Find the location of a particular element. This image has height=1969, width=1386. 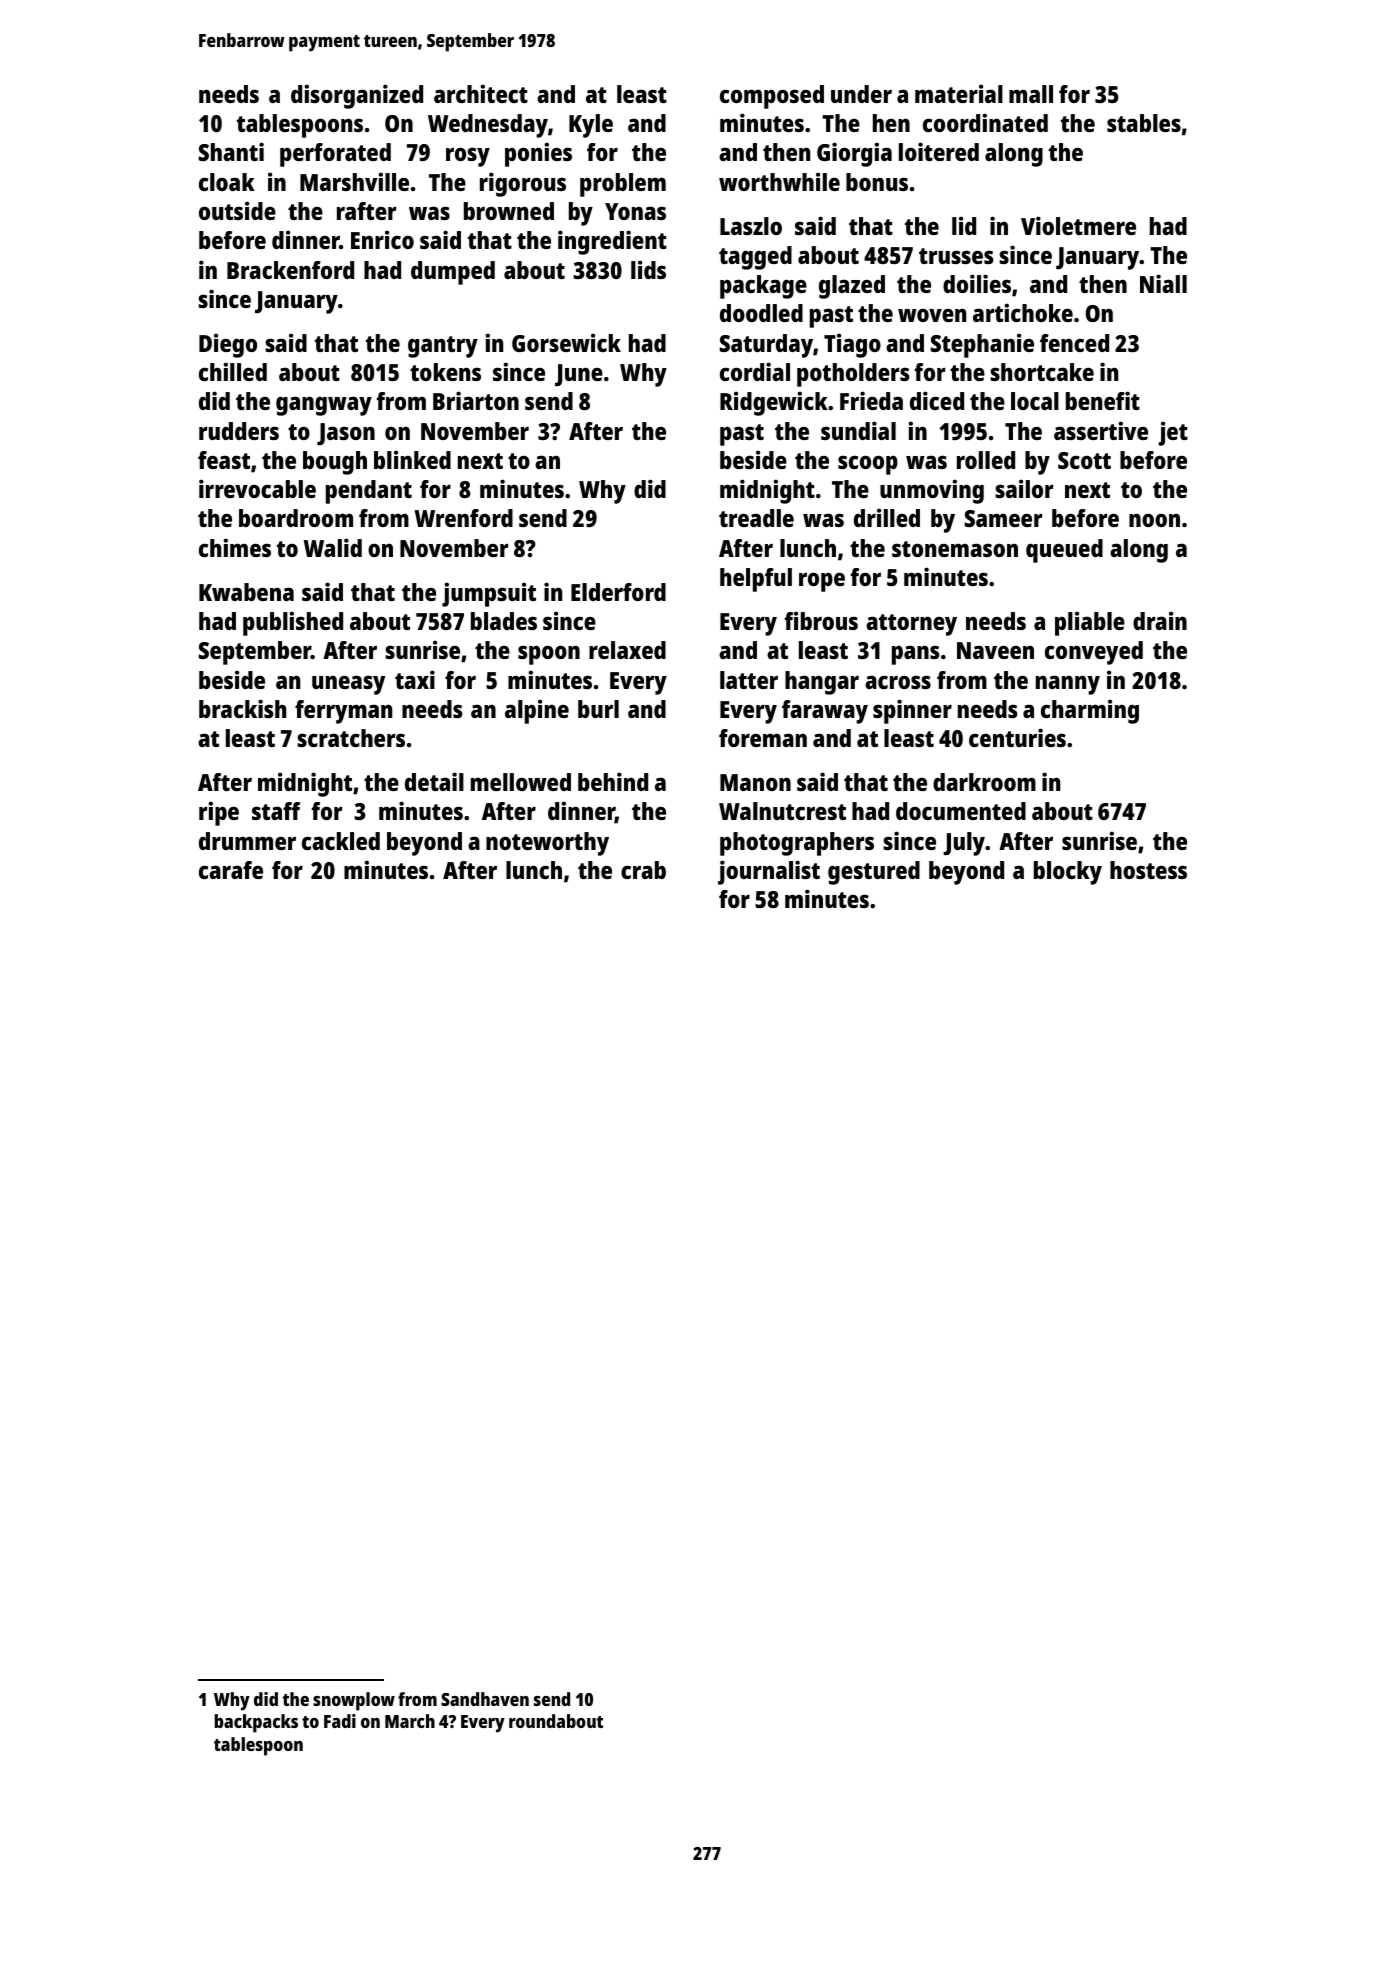

June is located at coordinates (579, 375).
